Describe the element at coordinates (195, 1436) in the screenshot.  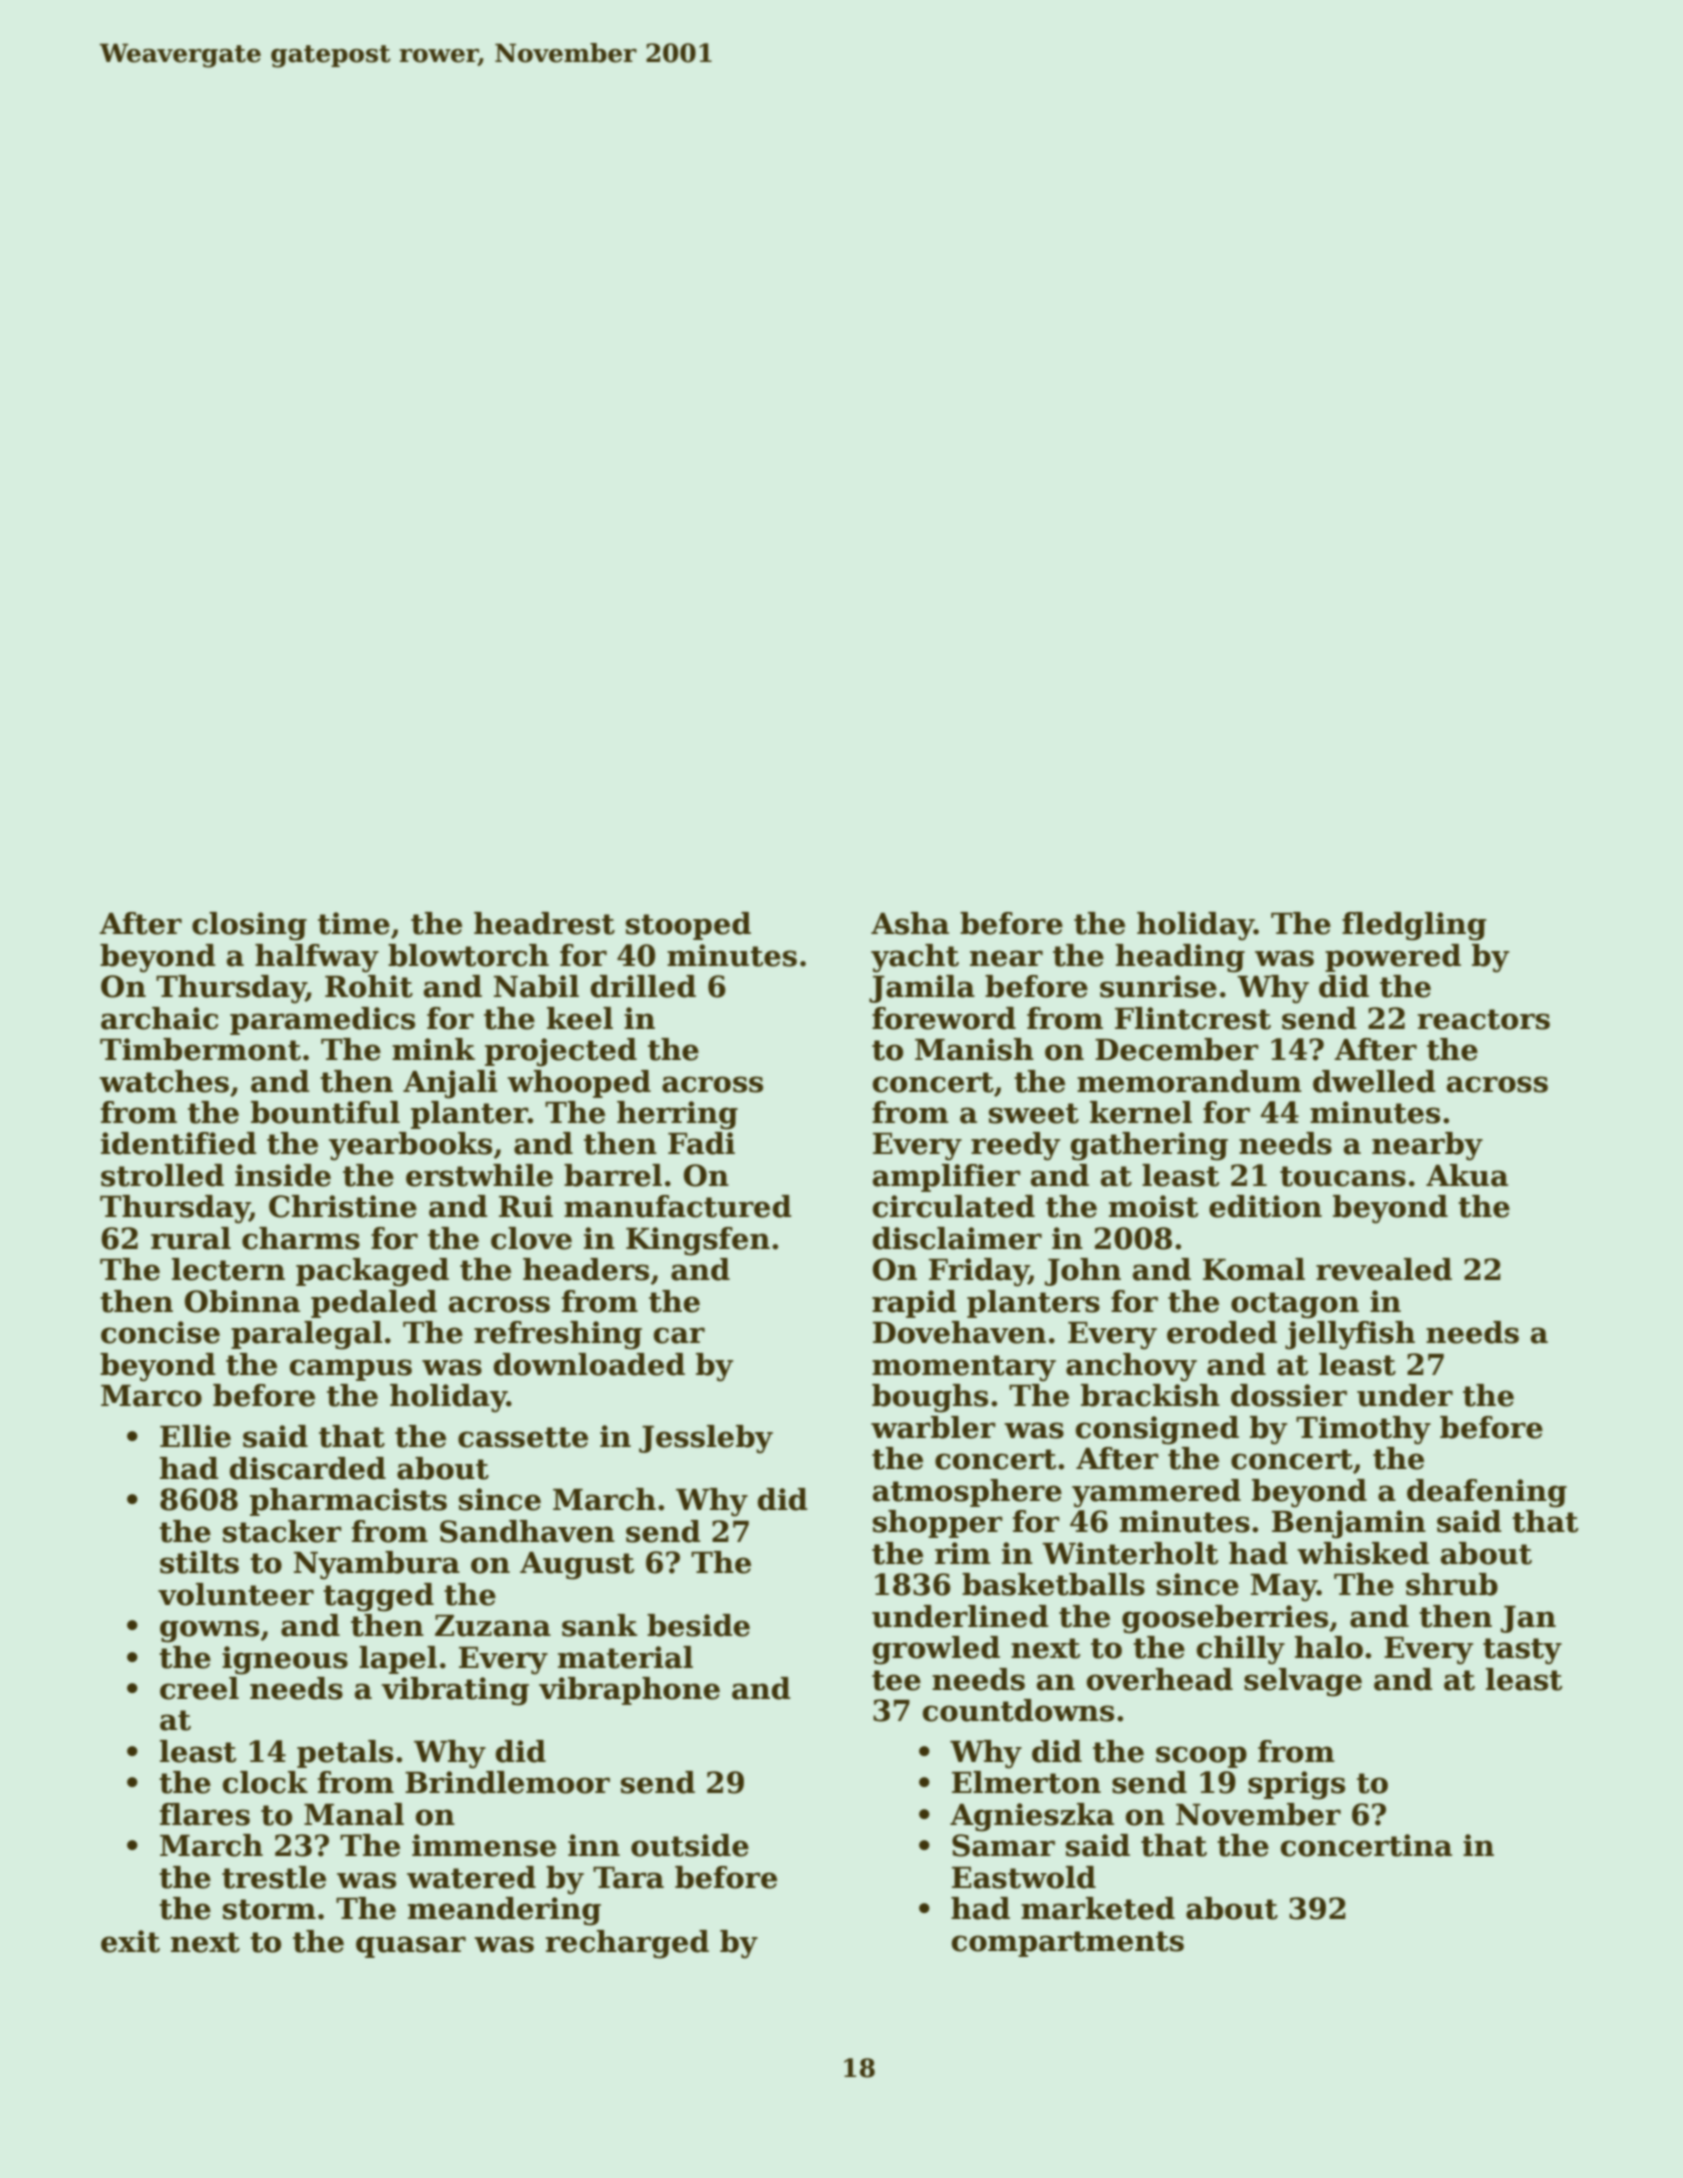
I see `Ellie` at that location.
